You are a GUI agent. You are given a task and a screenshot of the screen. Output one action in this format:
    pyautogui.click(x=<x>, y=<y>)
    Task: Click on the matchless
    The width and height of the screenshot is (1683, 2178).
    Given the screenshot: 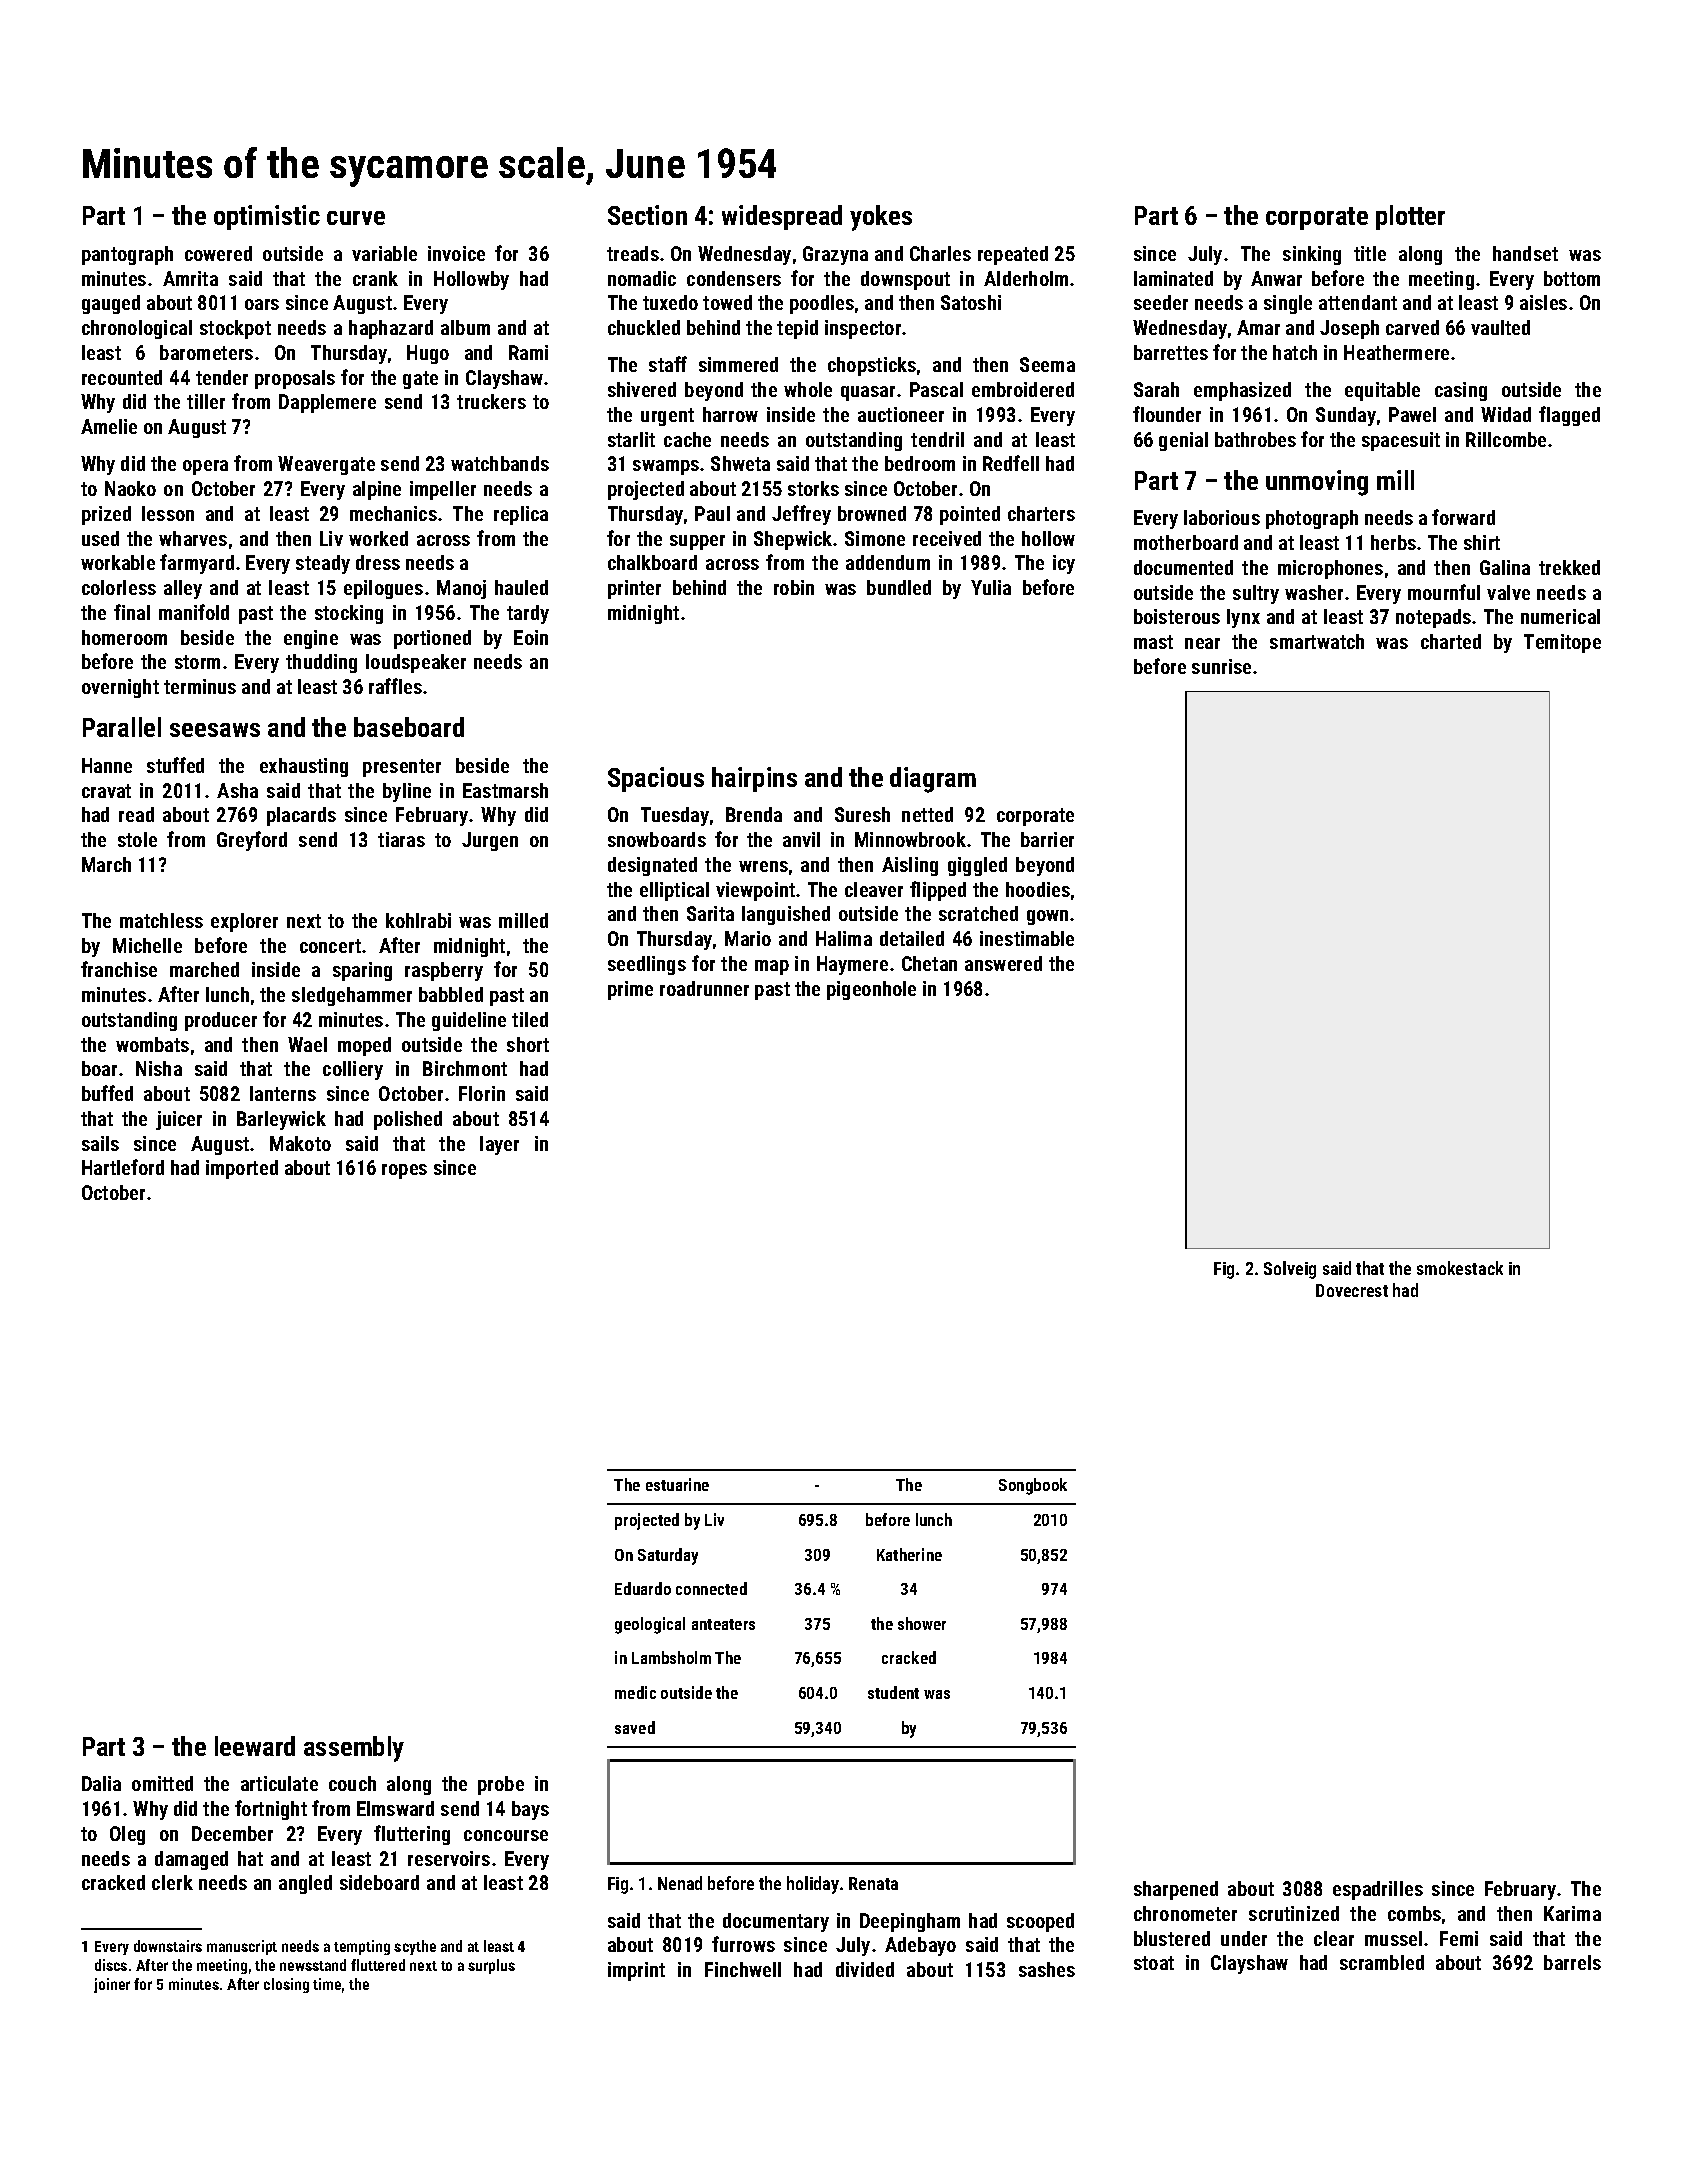 What is the action you would take?
    pyautogui.click(x=161, y=920)
